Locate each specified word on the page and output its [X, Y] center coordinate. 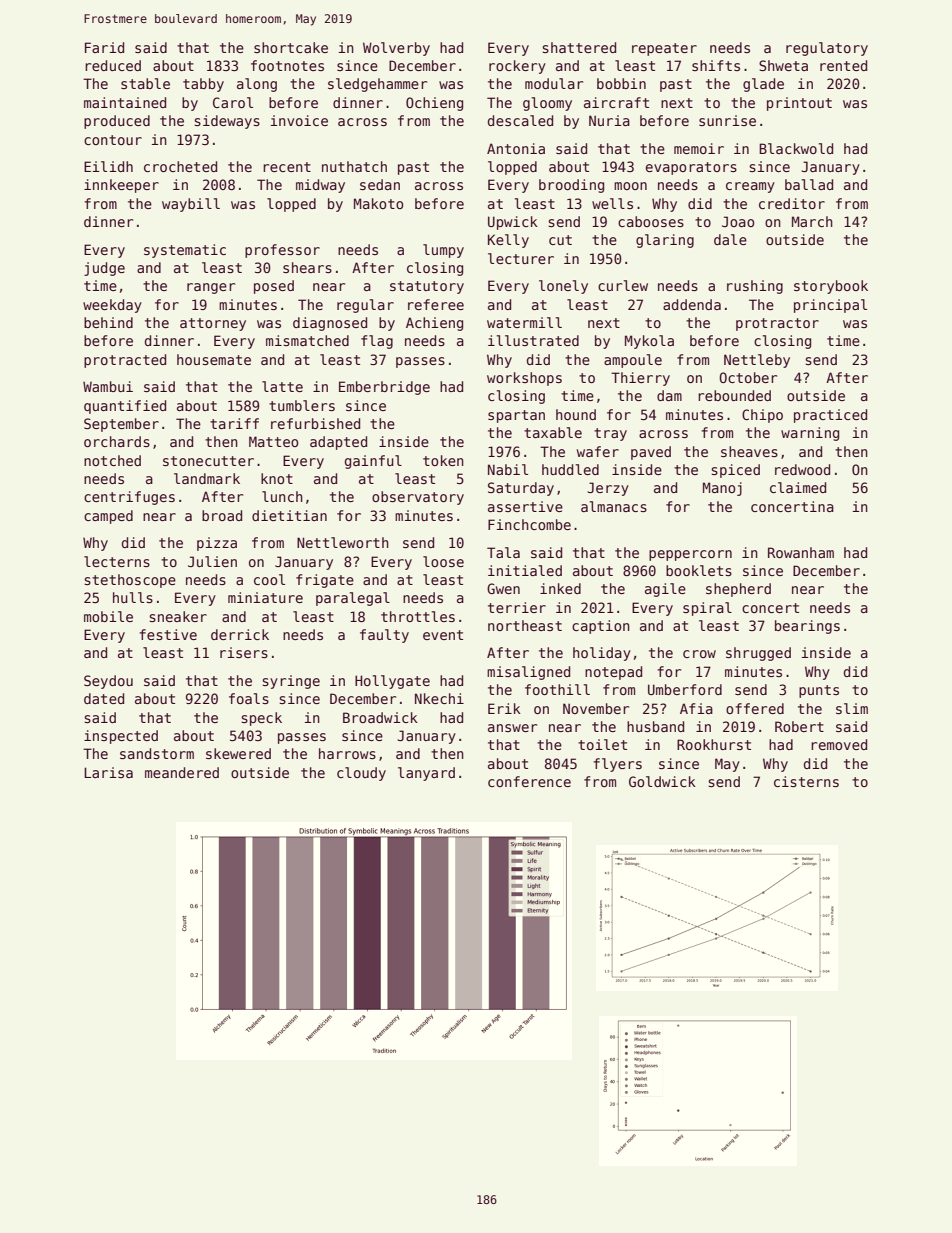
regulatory [827, 49]
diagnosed [330, 324]
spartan [516, 416]
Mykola [649, 342]
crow [699, 654]
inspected [121, 737]
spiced [735, 471]
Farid [104, 47]
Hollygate [392, 682]
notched [112, 460]
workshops [524, 379]
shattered [579, 47]
